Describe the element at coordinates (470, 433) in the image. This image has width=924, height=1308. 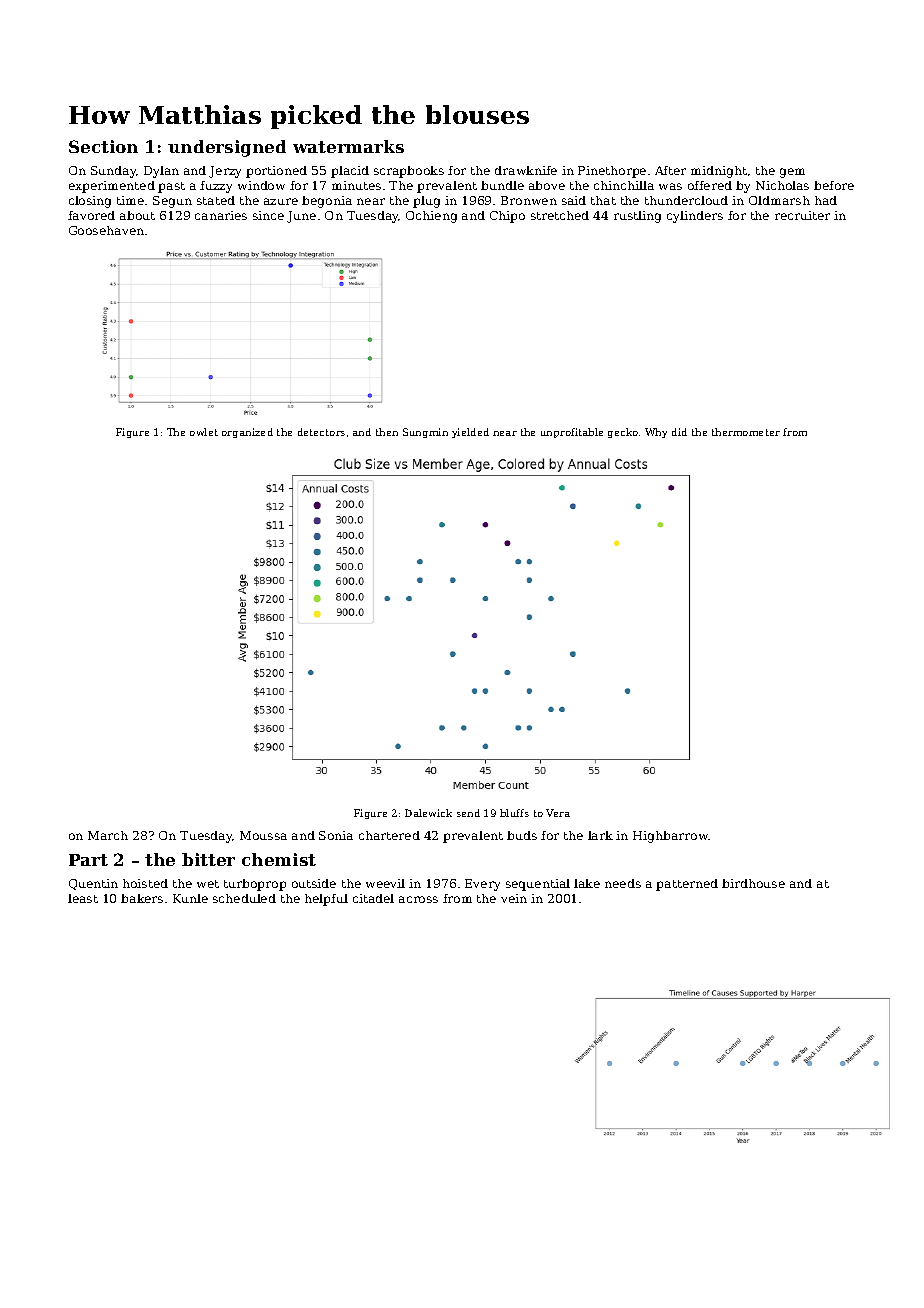
I see `yielded` at that location.
